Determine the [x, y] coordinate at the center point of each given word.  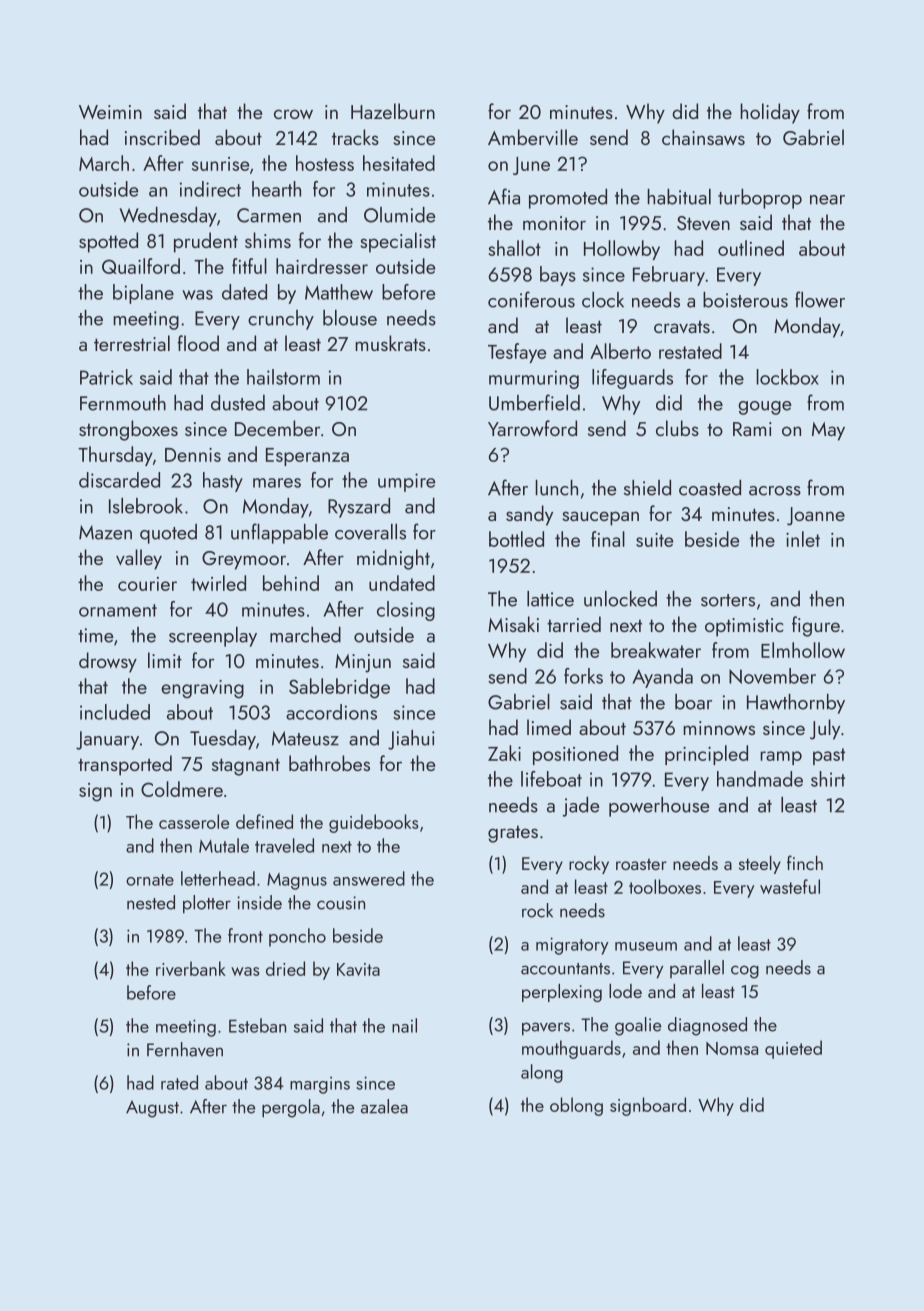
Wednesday [168, 217]
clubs [677, 428]
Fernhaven [185, 1049]
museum [646, 946]
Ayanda [662, 678]
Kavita [358, 969]
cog [745, 972]
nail [404, 1025]
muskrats [390, 343]
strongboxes [128, 430]
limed [549, 727]
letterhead [218, 878]
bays [558, 276]
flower [820, 299]
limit [165, 660]
